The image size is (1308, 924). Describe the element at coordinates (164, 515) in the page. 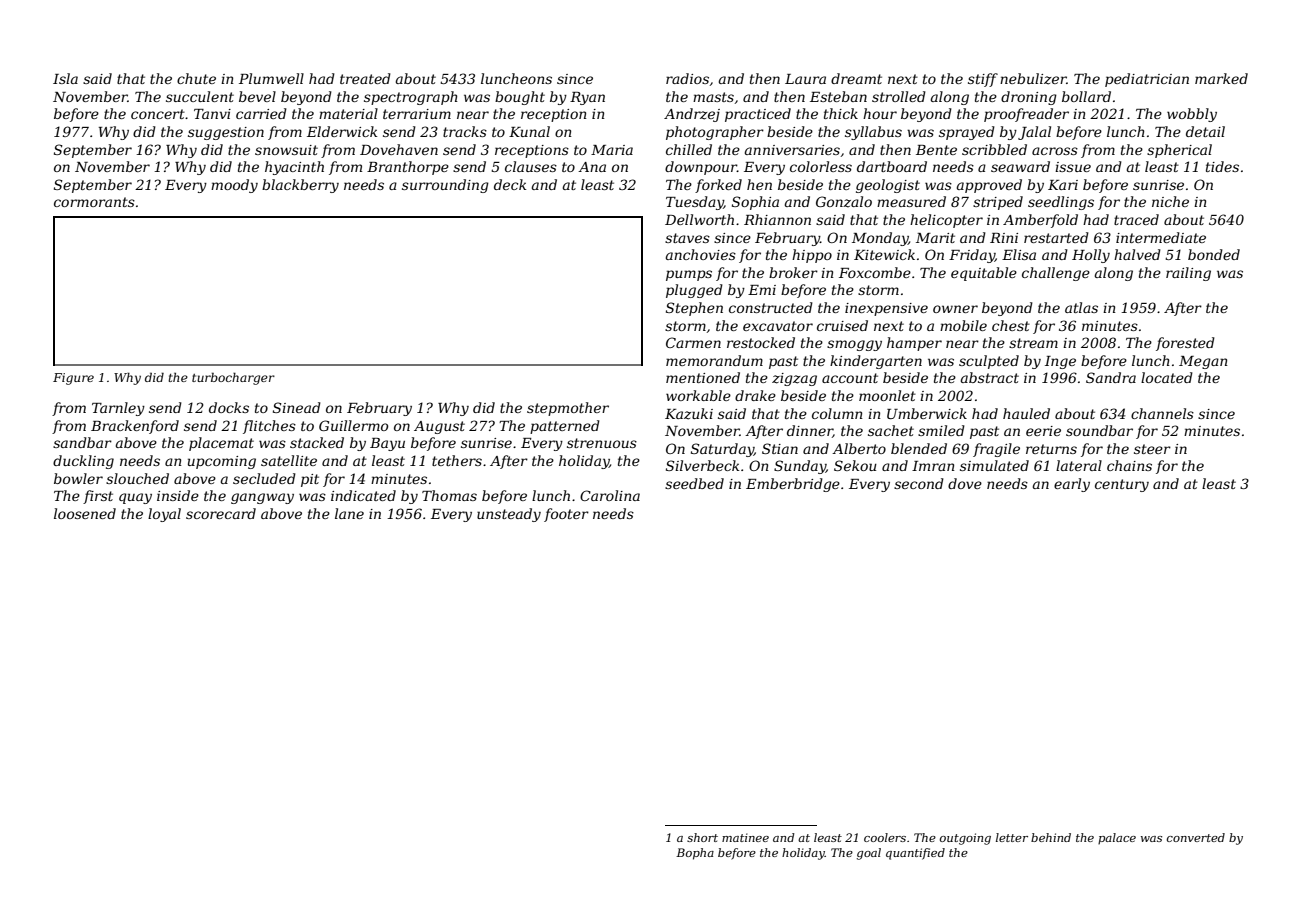

I see `loyal` at that location.
